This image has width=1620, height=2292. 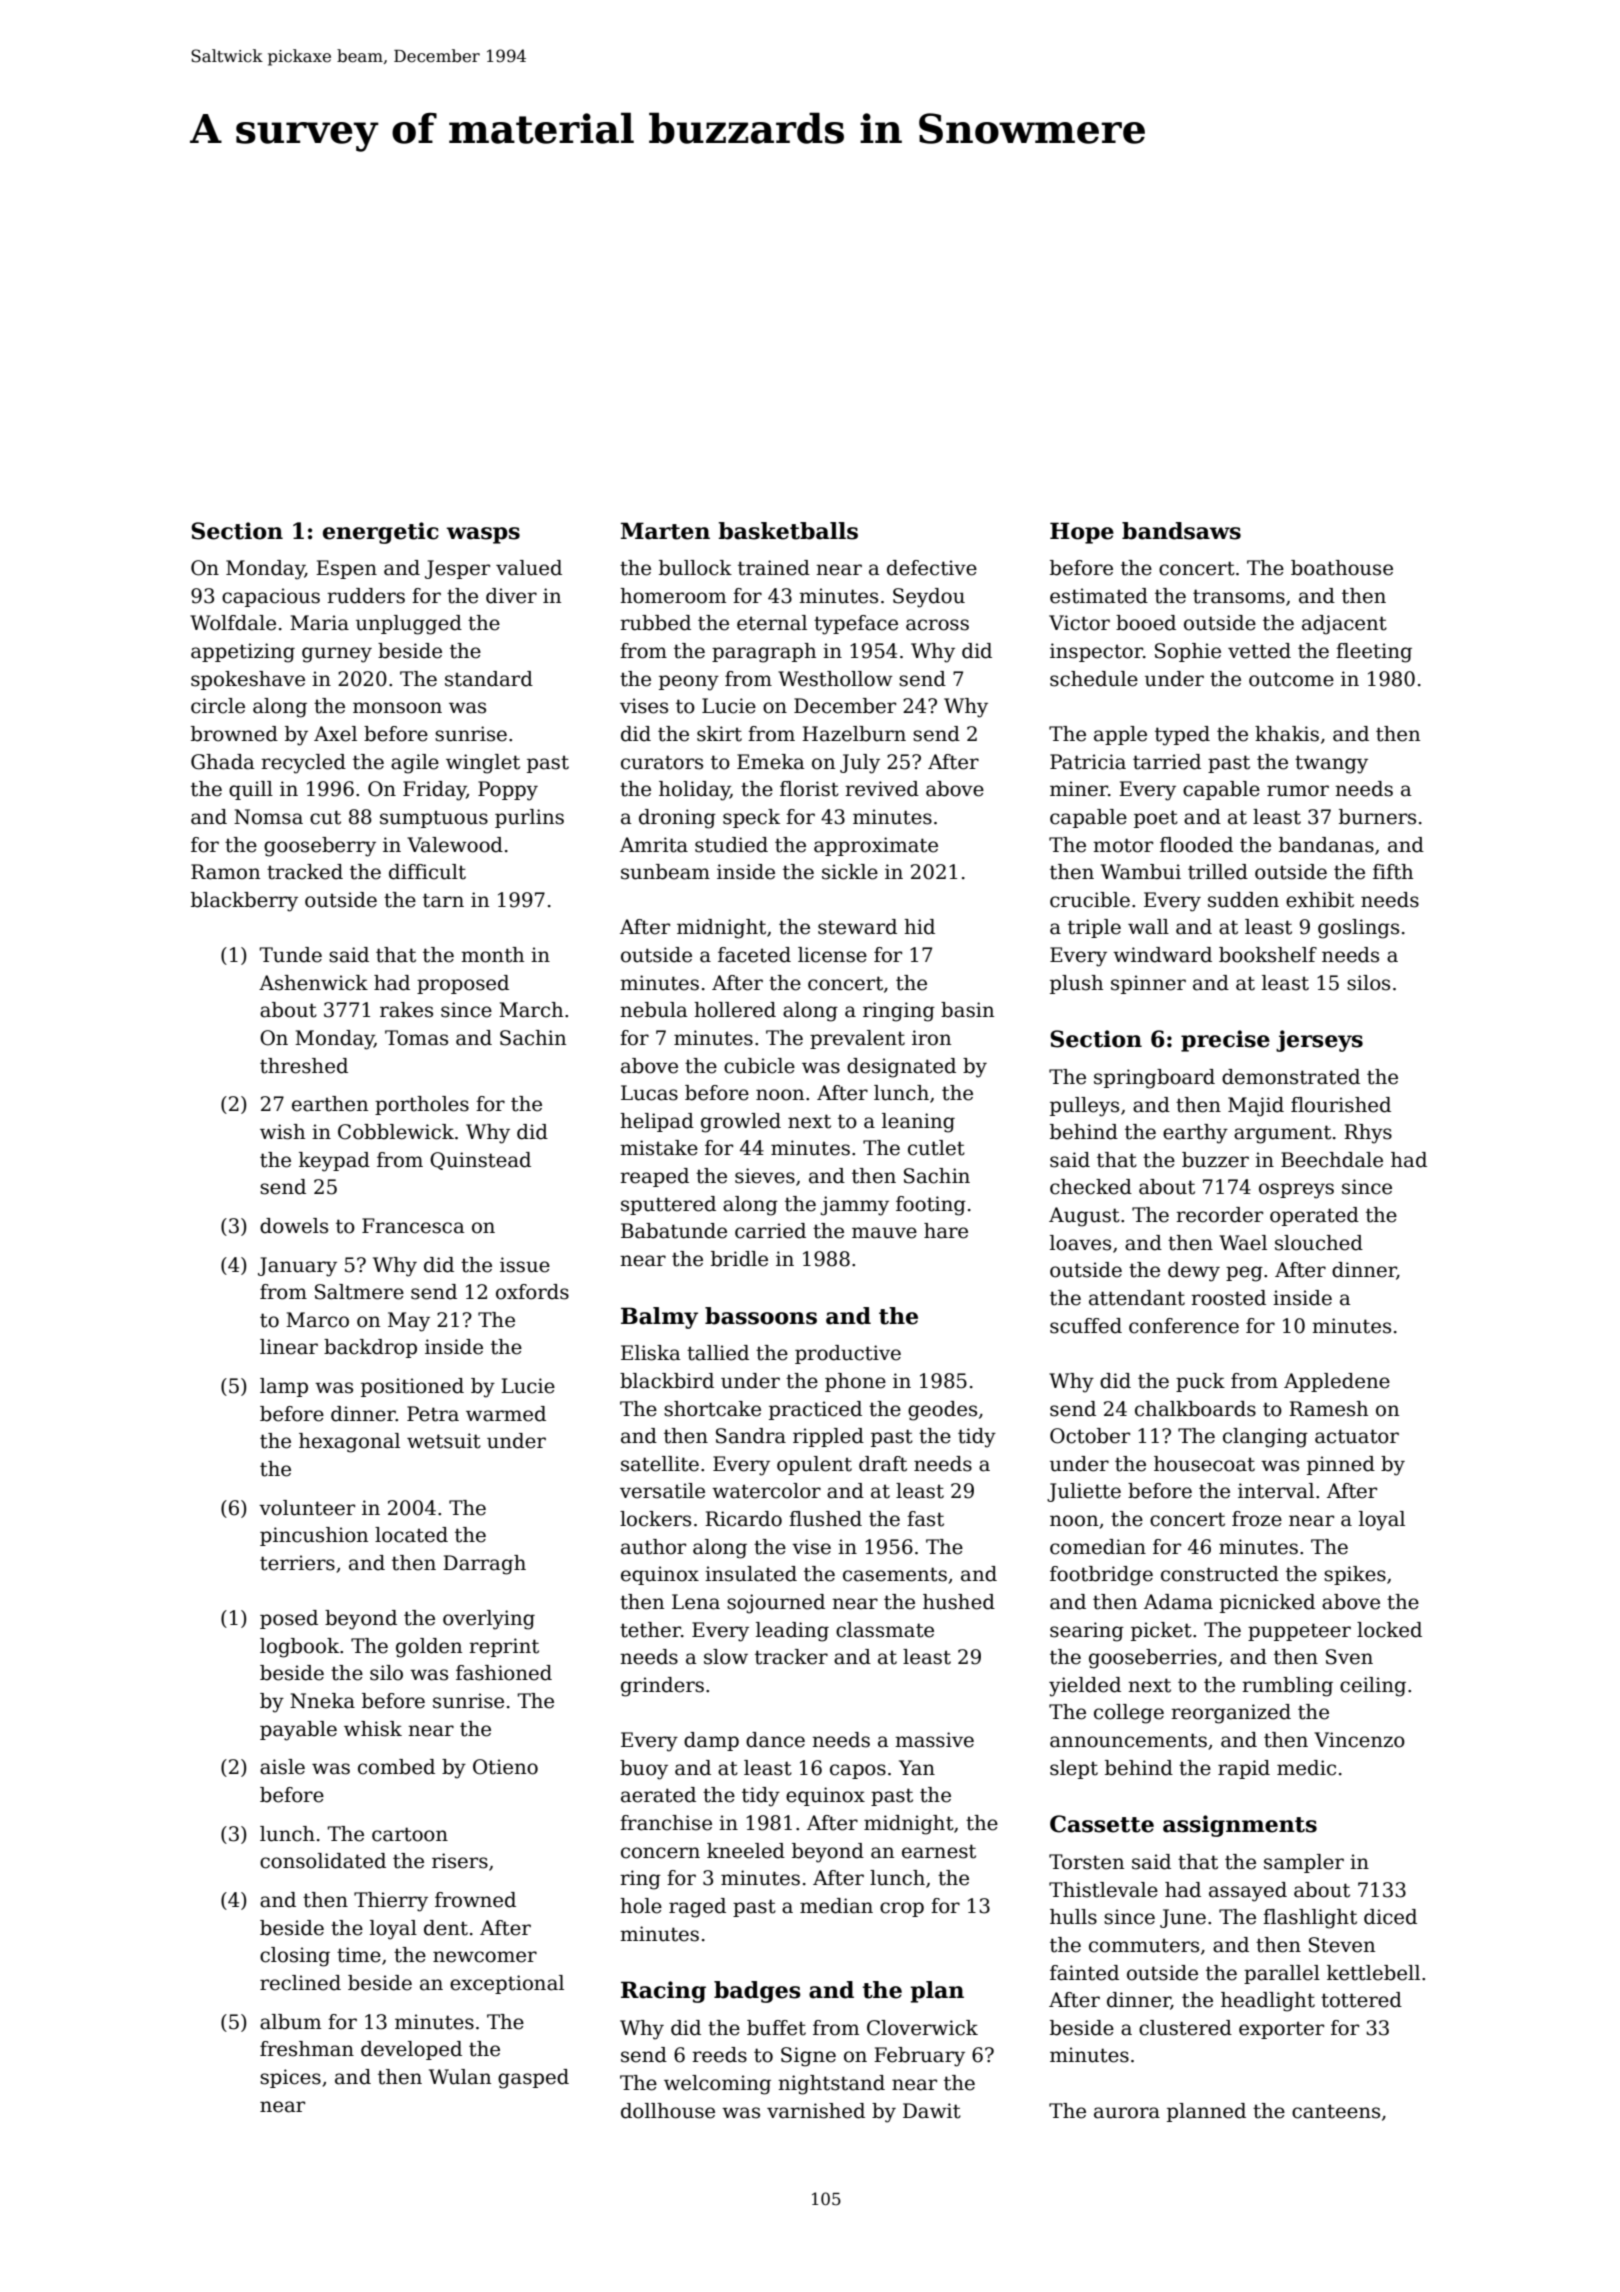 I want to click on Balmy, so click(x=659, y=1318).
